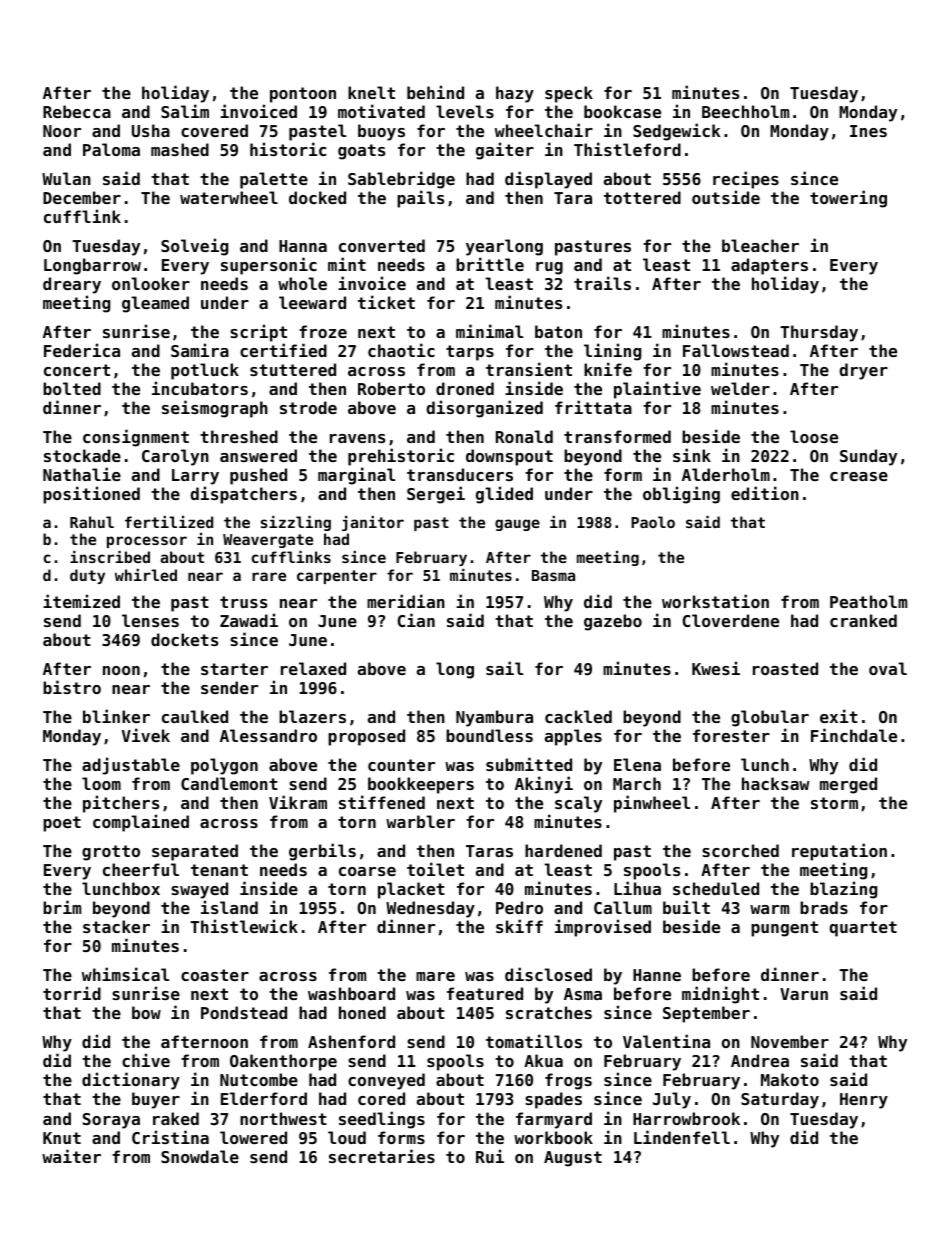 Image resolution: width=952 pixels, height=1233 pixels. I want to click on Lindenfell, so click(682, 1137).
